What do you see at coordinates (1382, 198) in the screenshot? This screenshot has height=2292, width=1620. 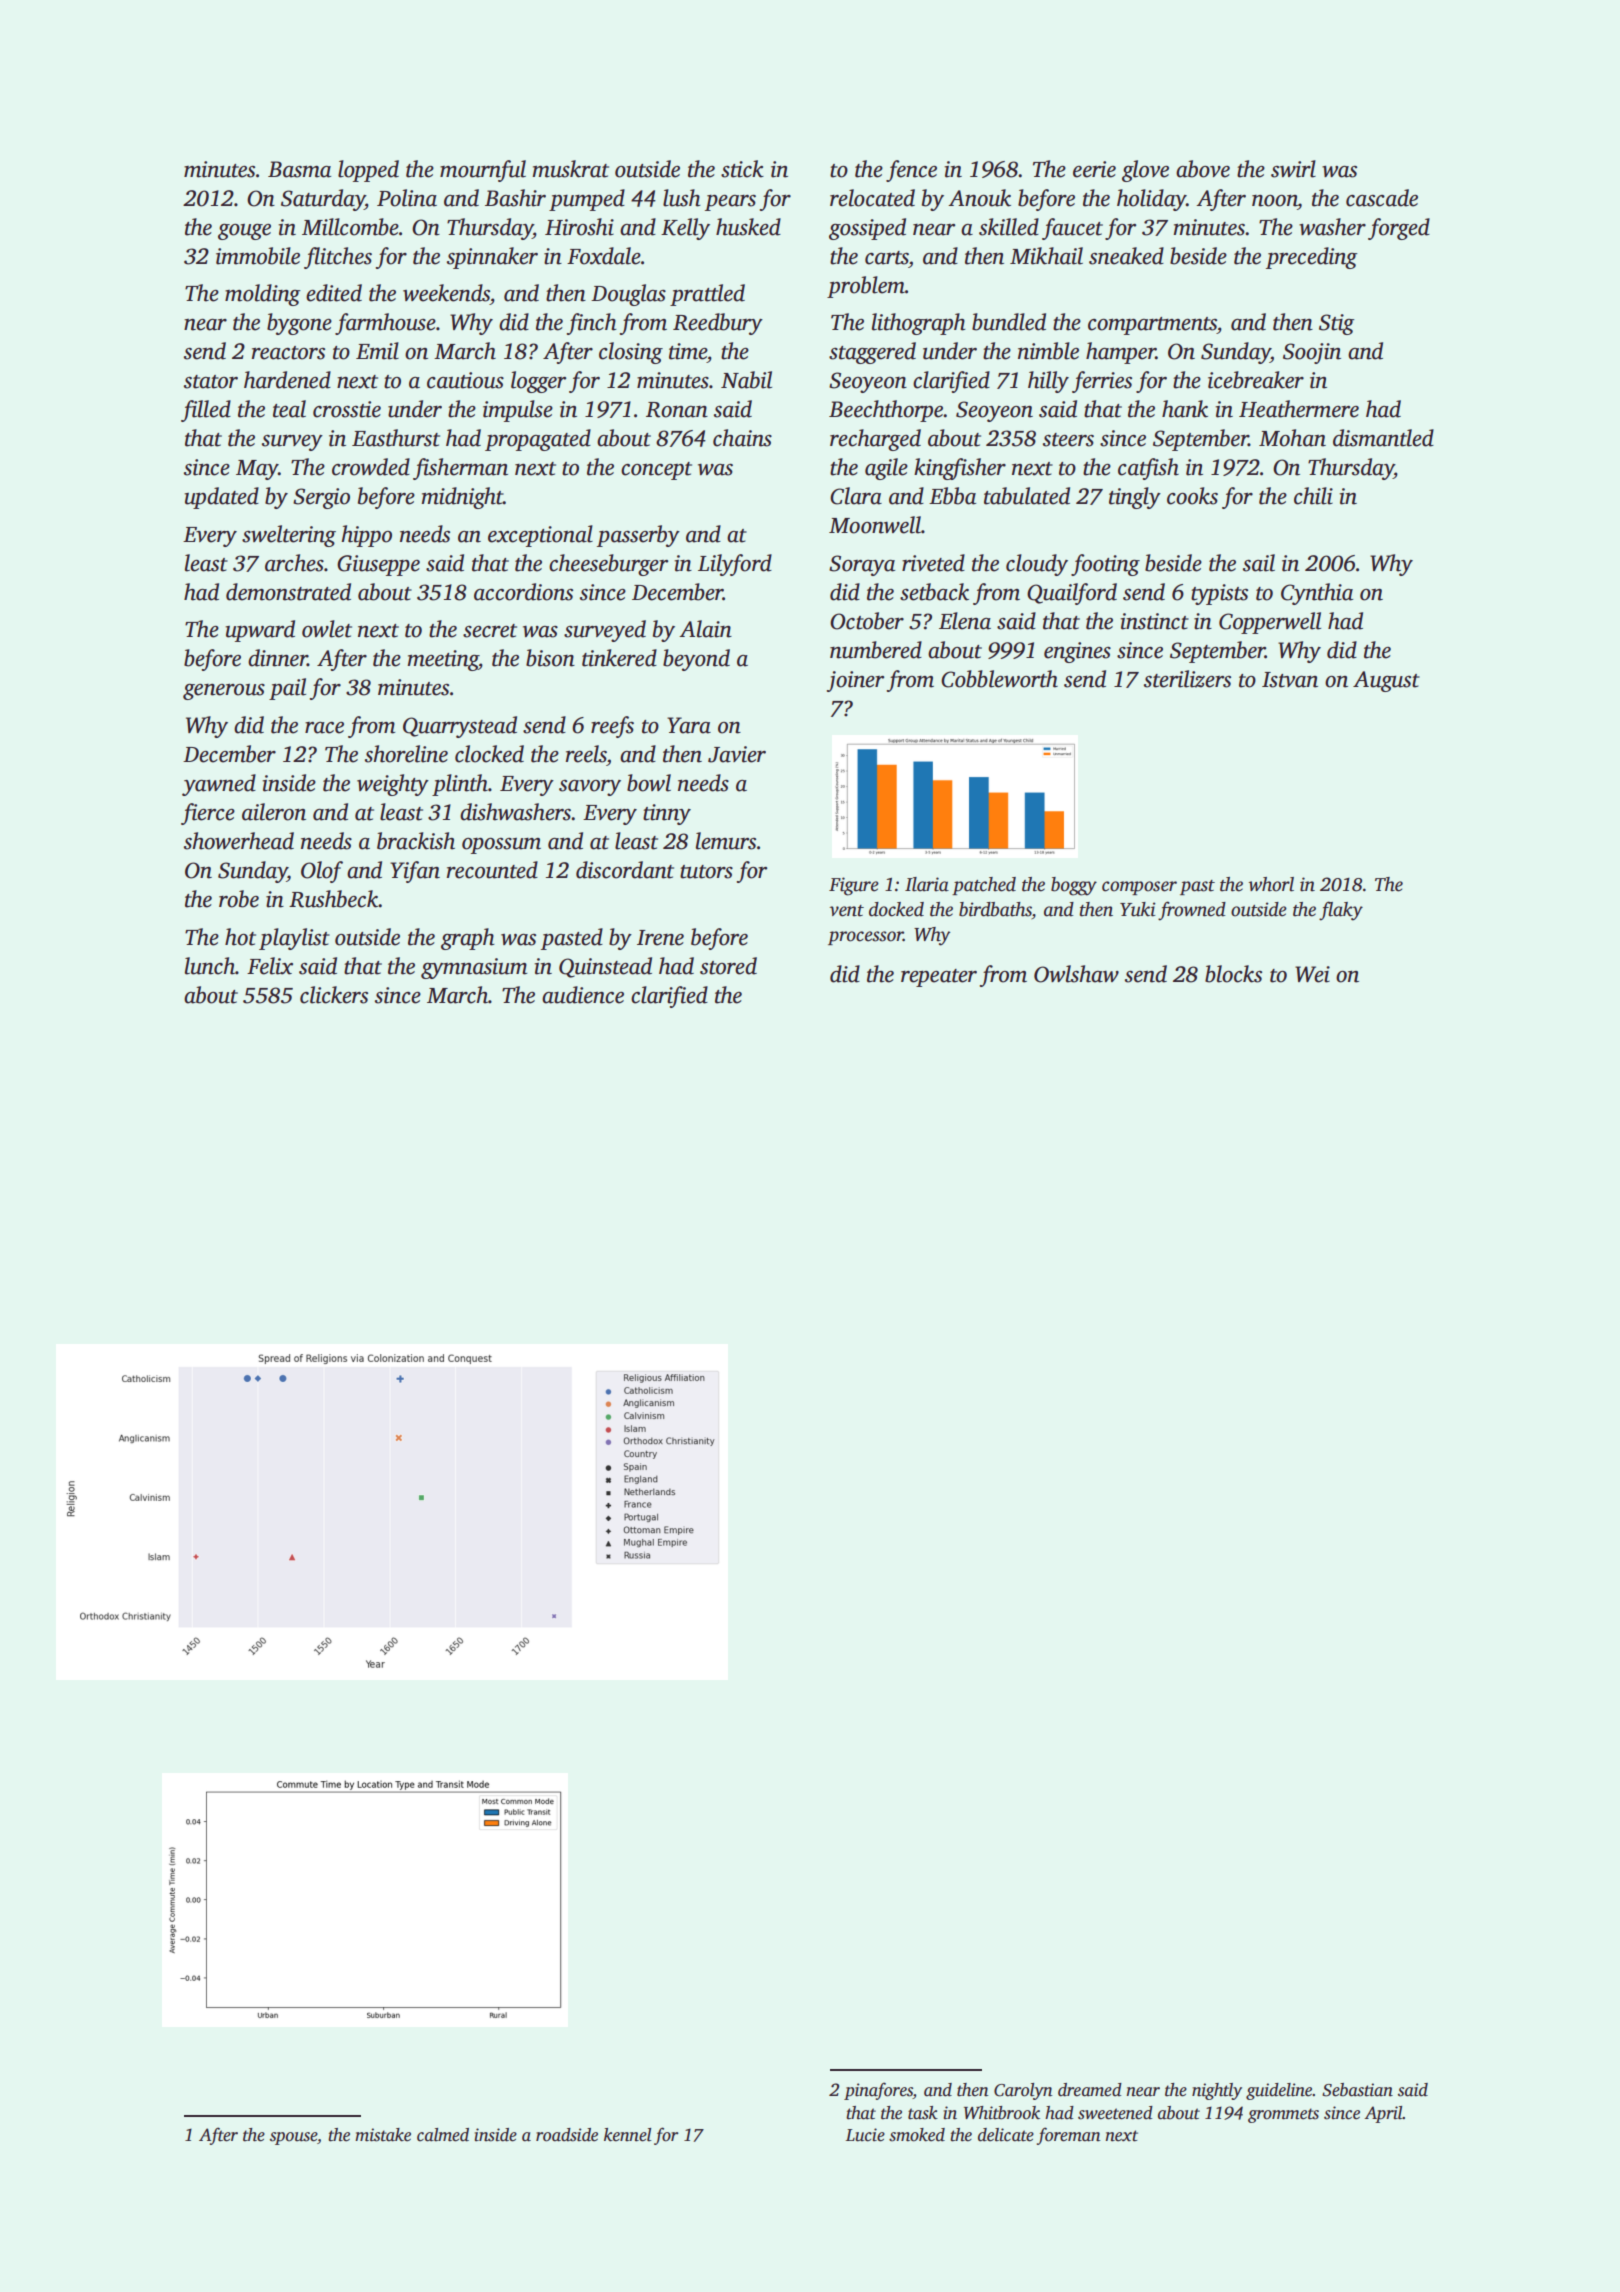 I see `cascade` at bounding box center [1382, 198].
